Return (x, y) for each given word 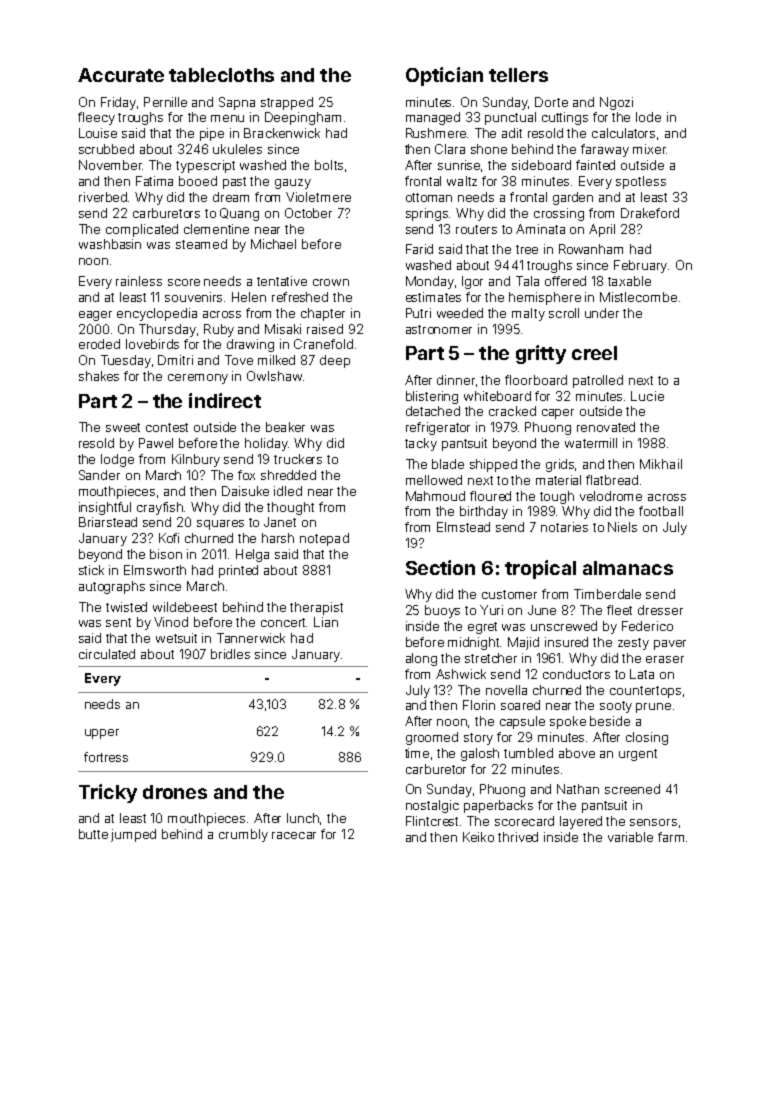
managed (433, 118)
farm (671, 837)
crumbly (243, 835)
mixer (649, 149)
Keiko (478, 837)
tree (527, 249)
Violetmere (318, 197)
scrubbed (106, 149)
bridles (230, 654)
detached (433, 411)
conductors (576, 674)
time (417, 753)
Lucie (647, 396)
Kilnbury (196, 460)
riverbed (103, 197)
